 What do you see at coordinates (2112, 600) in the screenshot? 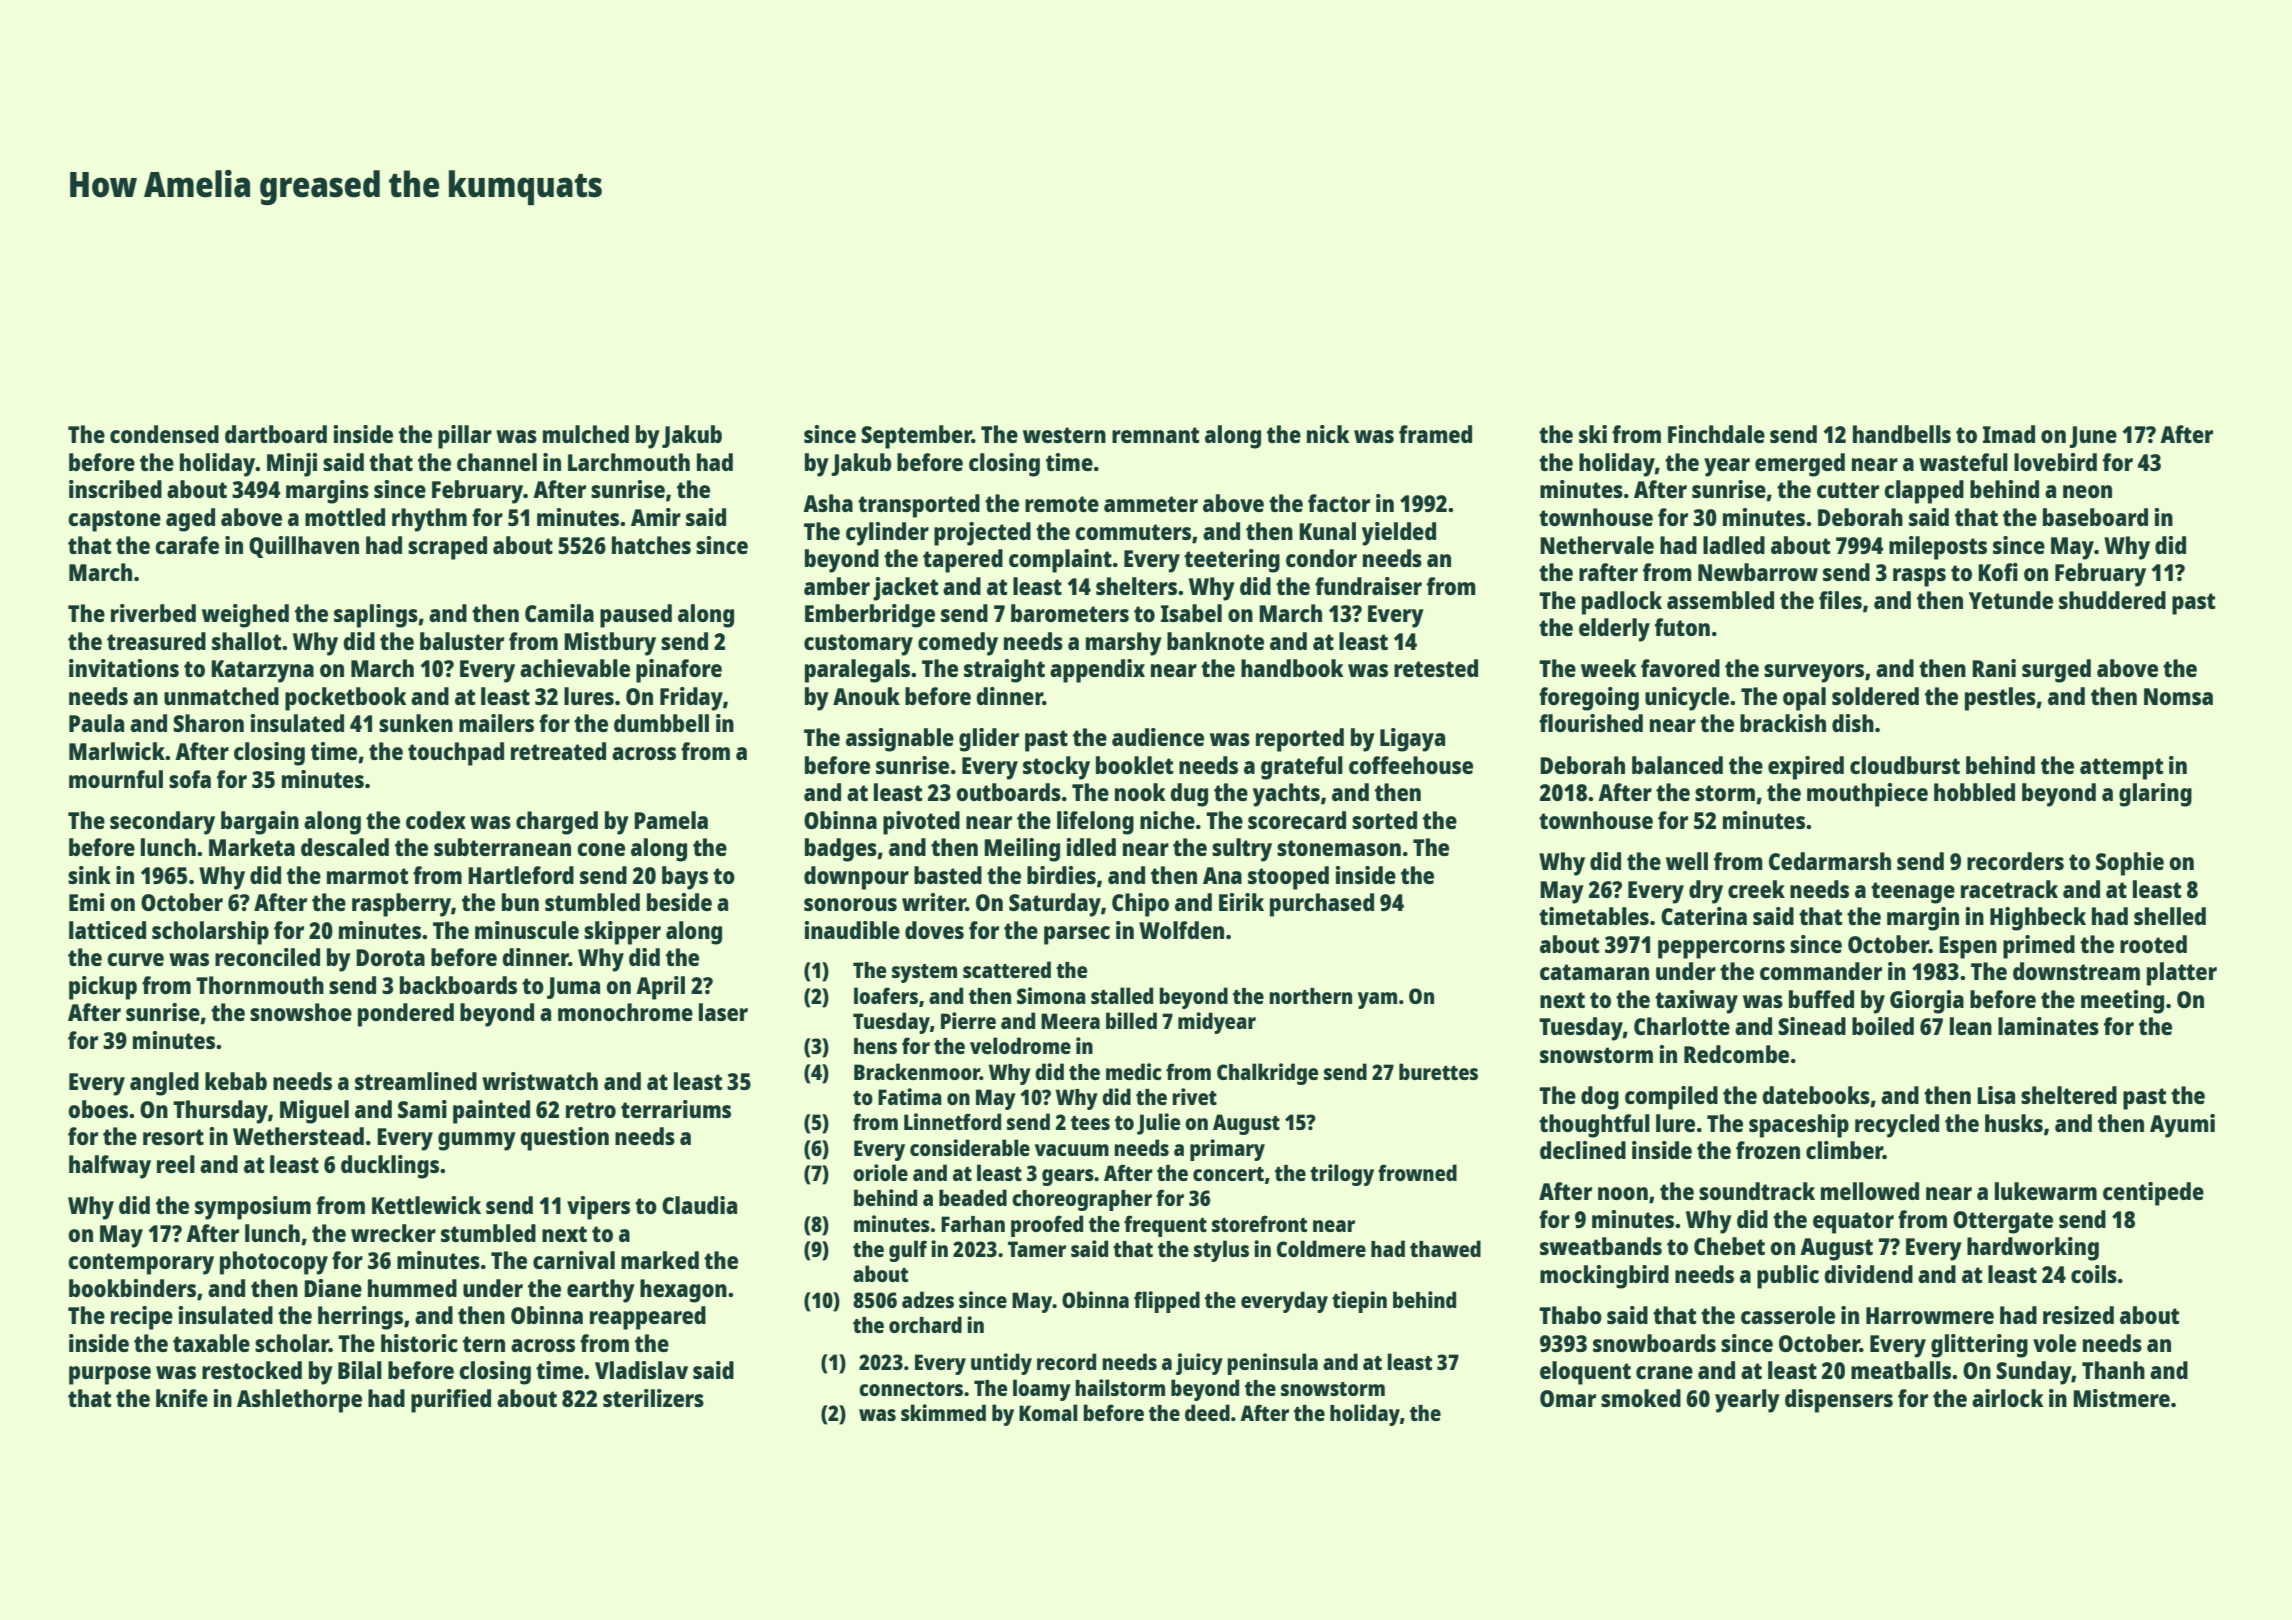
I see `shuddered` at bounding box center [2112, 600].
